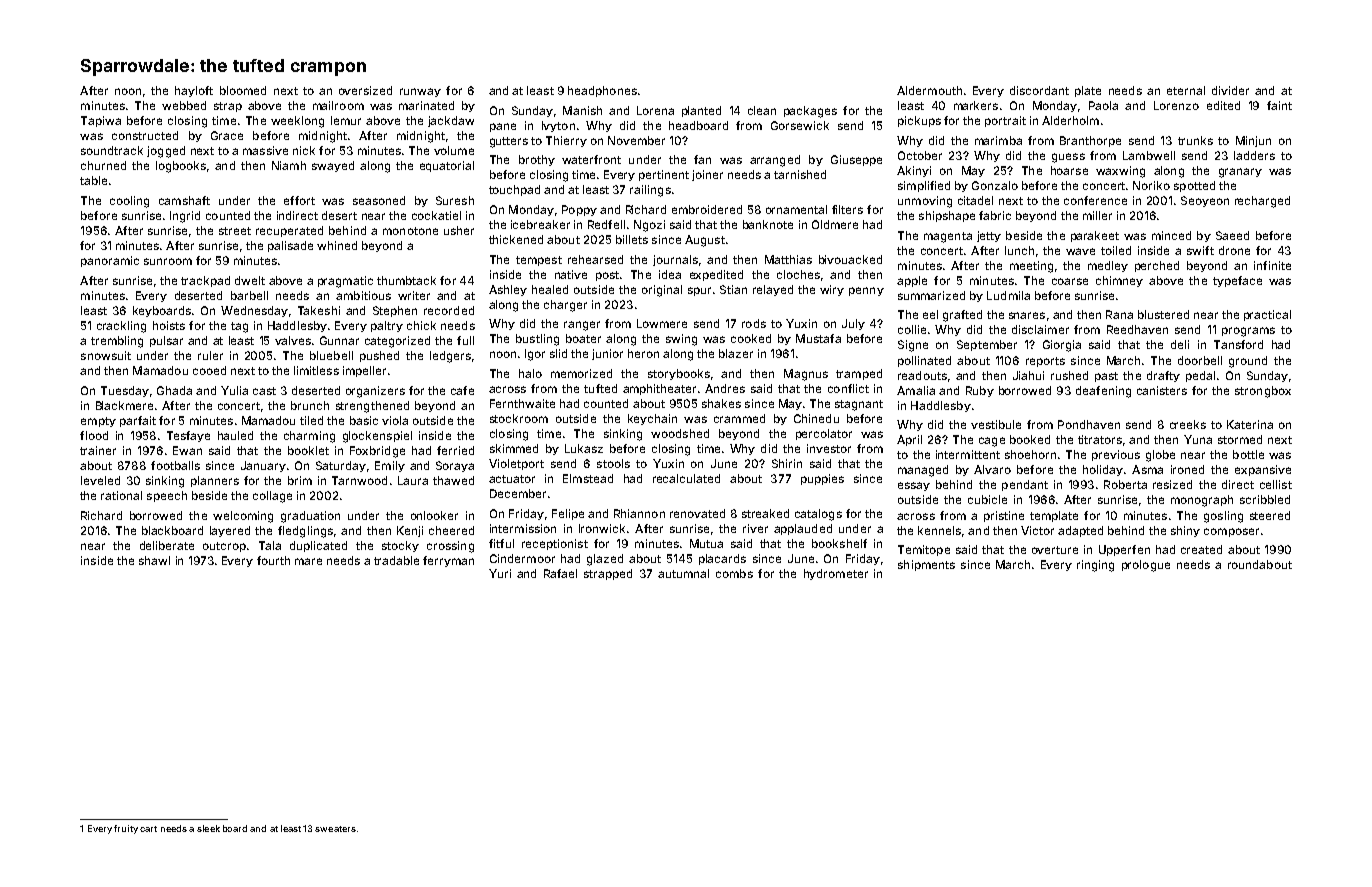  I want to click on cart, so click(148, 829).
